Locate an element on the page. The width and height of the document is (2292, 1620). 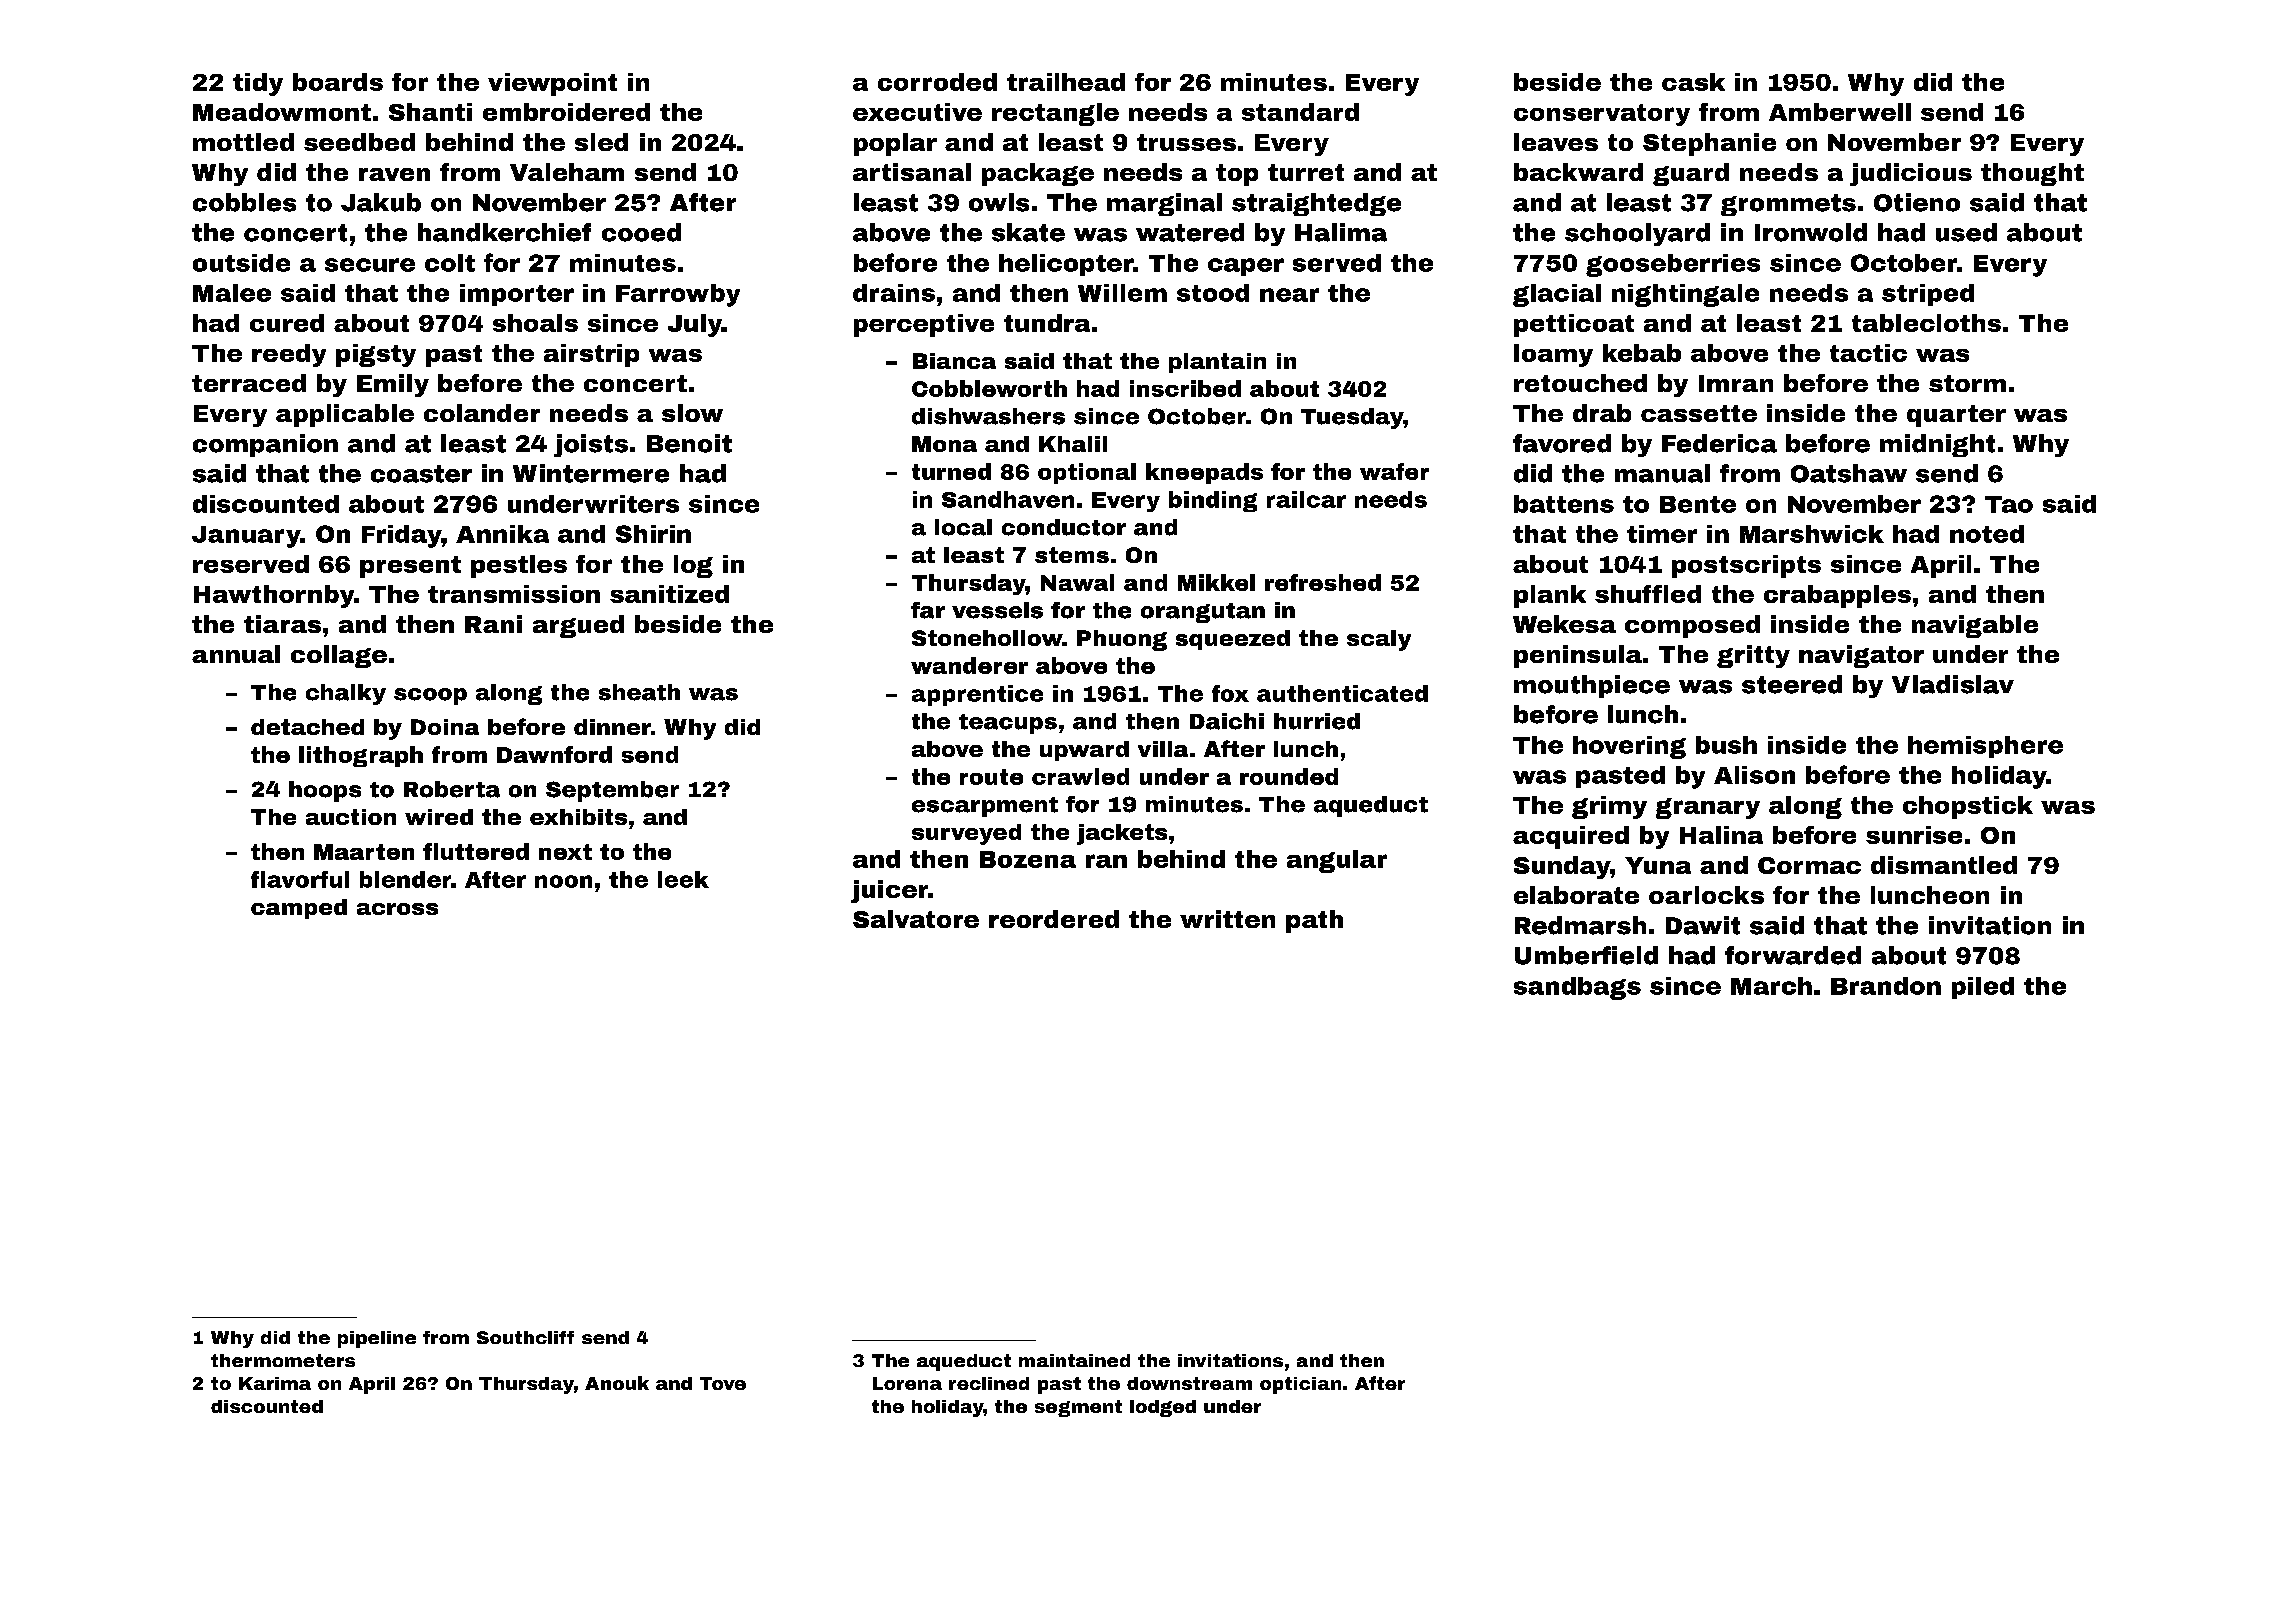
Halima is located at coordinates (1341, 232).
